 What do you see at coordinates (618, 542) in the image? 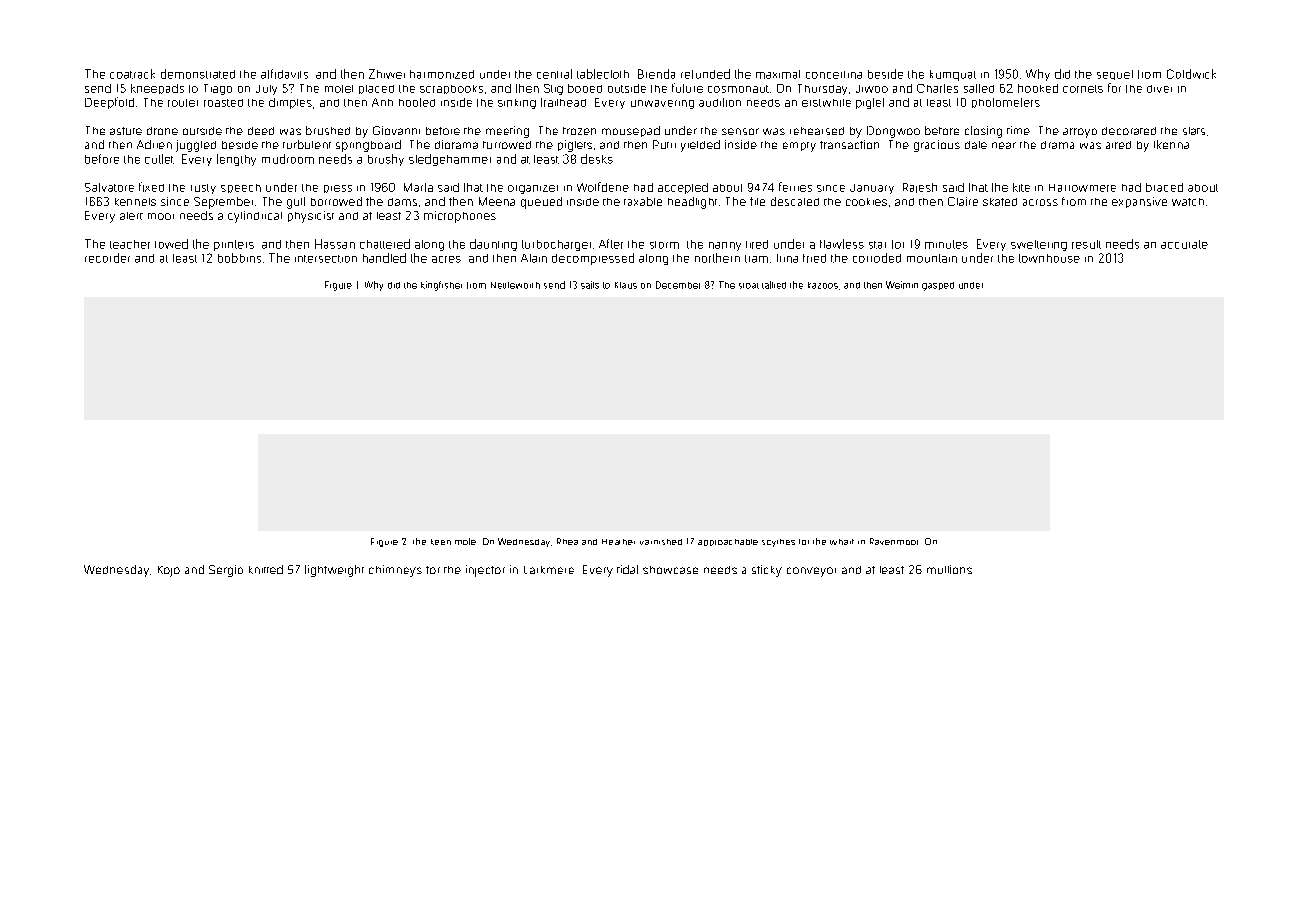
I see `Heather` at bounding box center [618, 542].
